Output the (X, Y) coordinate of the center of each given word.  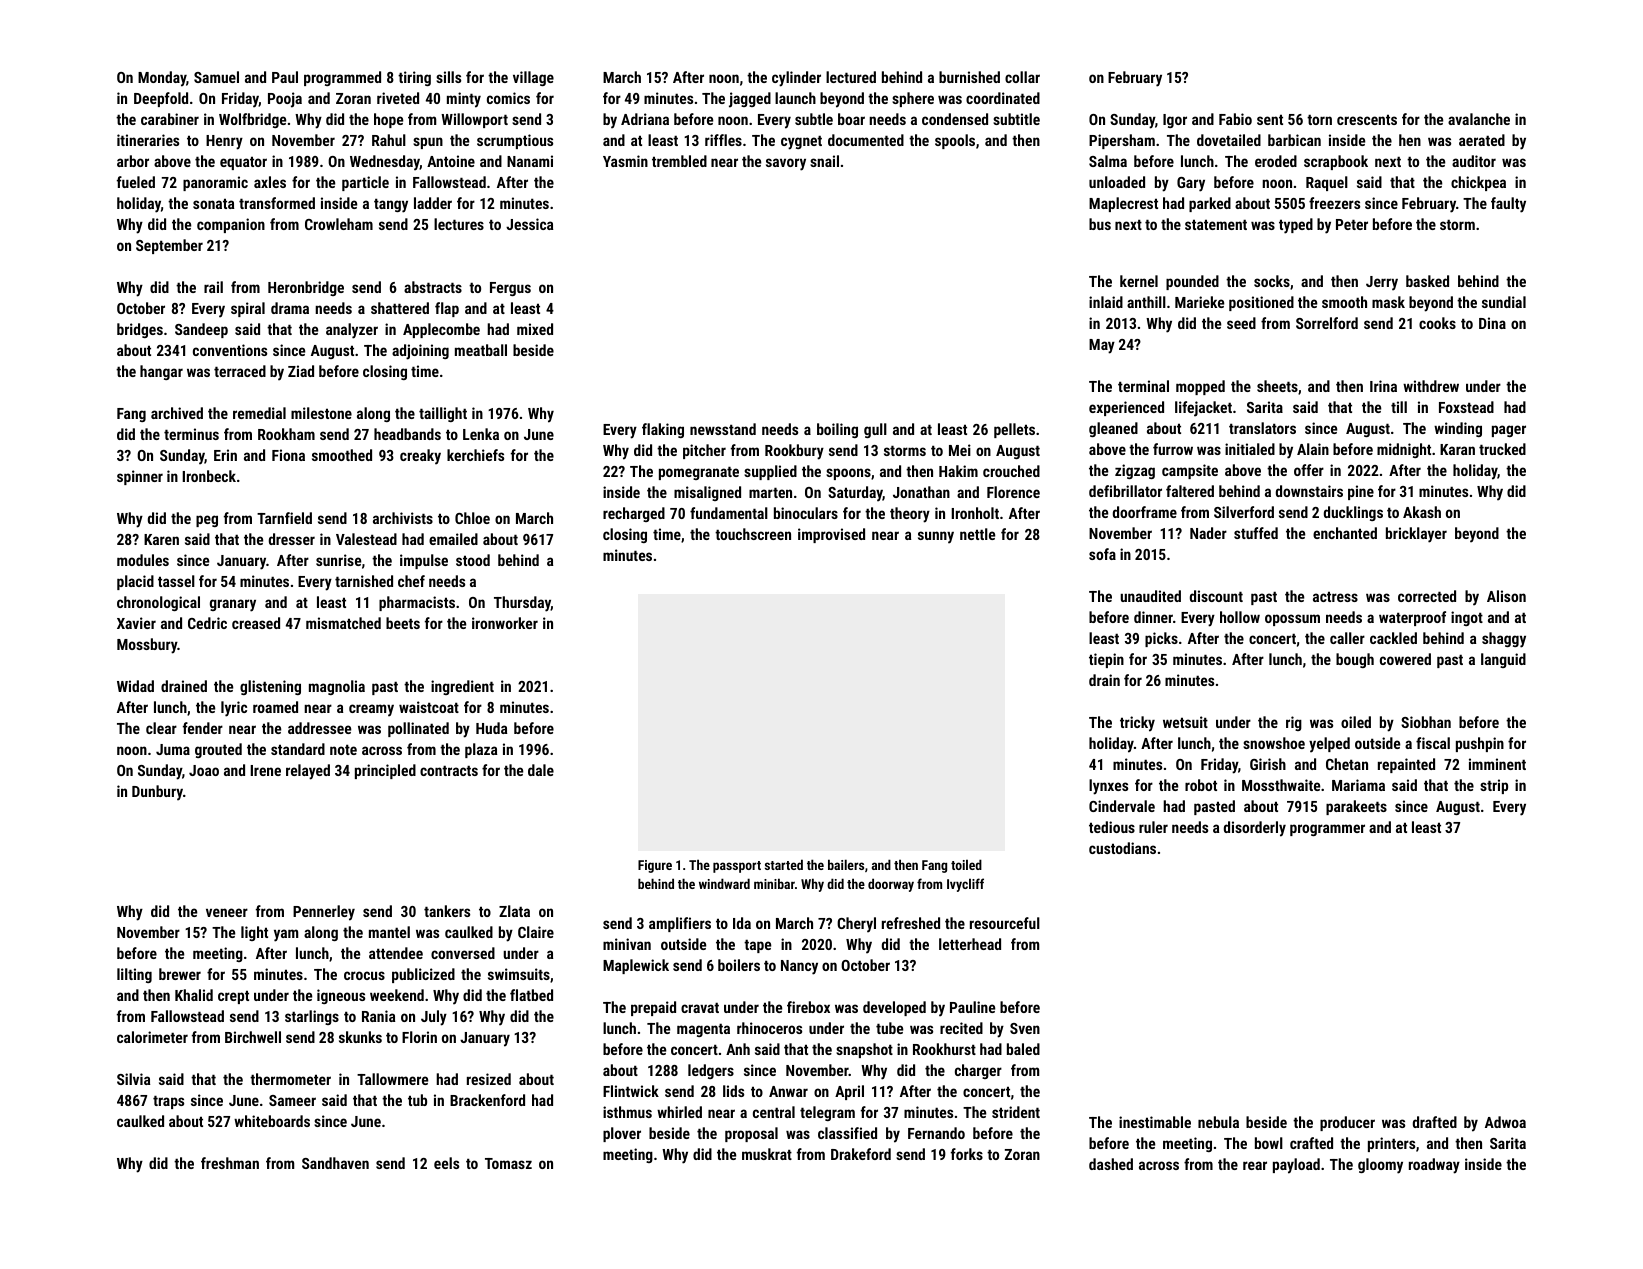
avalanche (1479, 119)
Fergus (510, 289)
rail (213, 287)
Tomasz (508, 1163)
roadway (1434, 1166)
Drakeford (861, 1154)
